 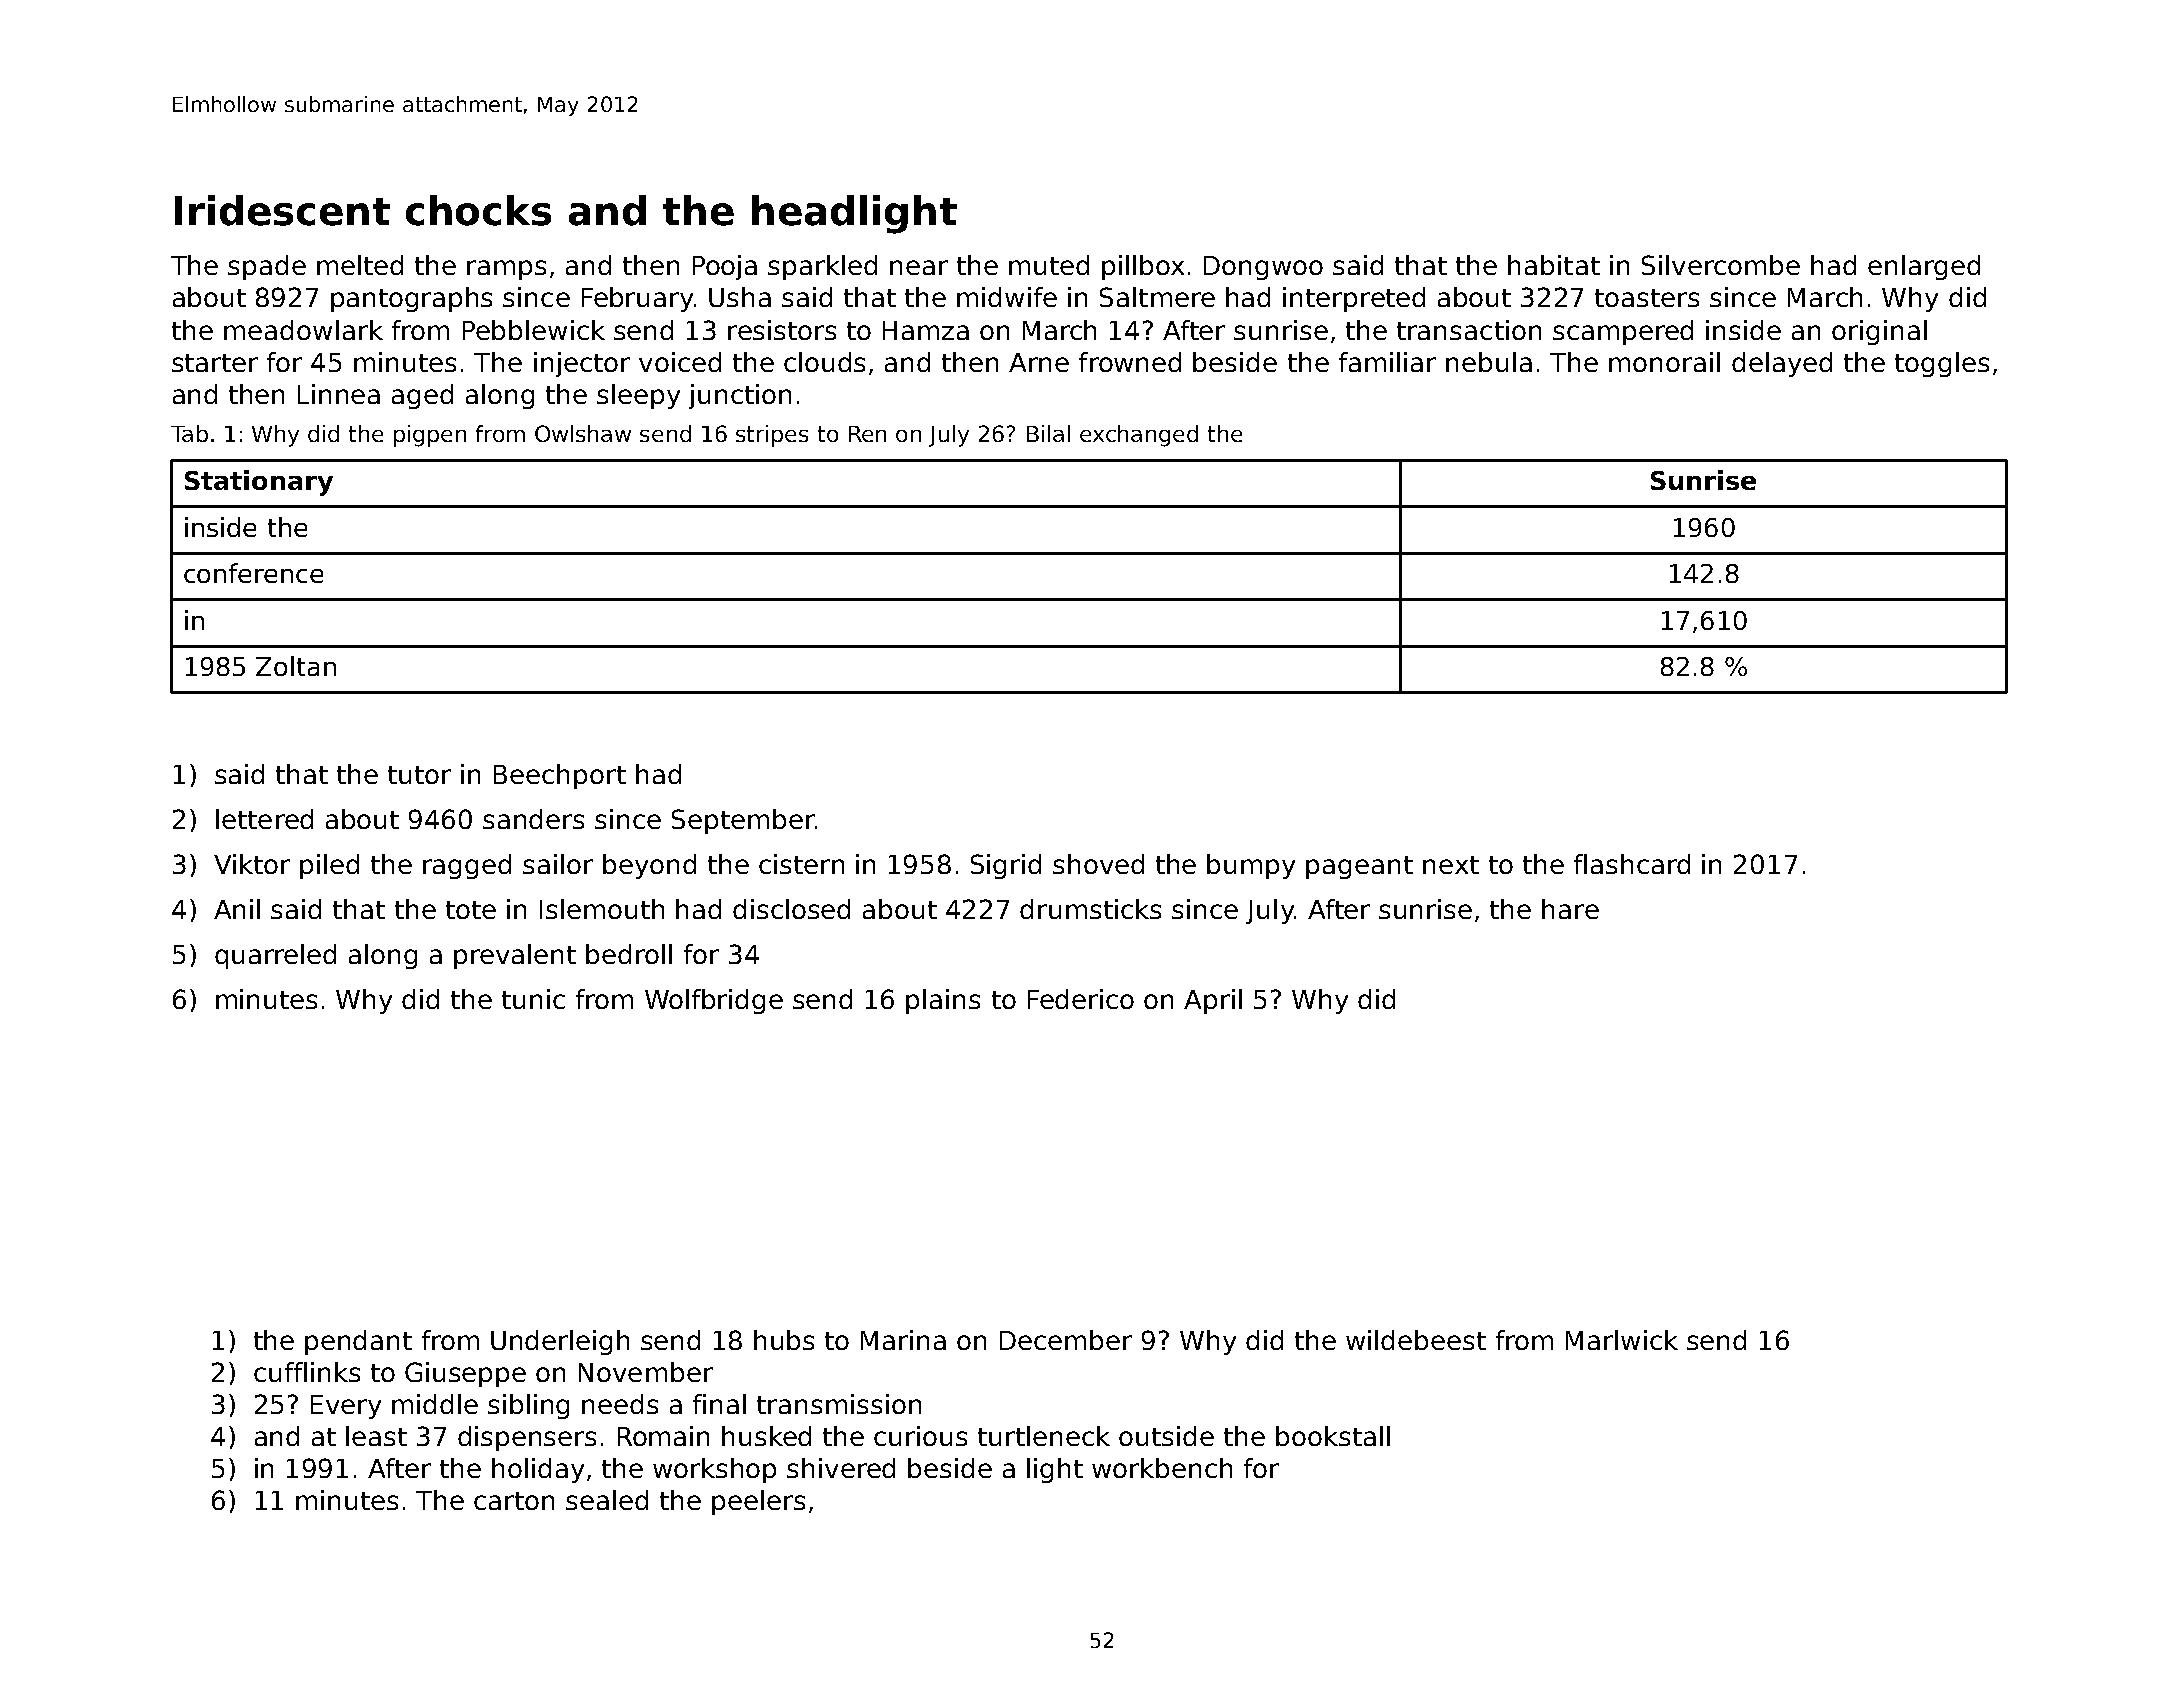 I want to click on habitat, so click(x=1554, y=265).
